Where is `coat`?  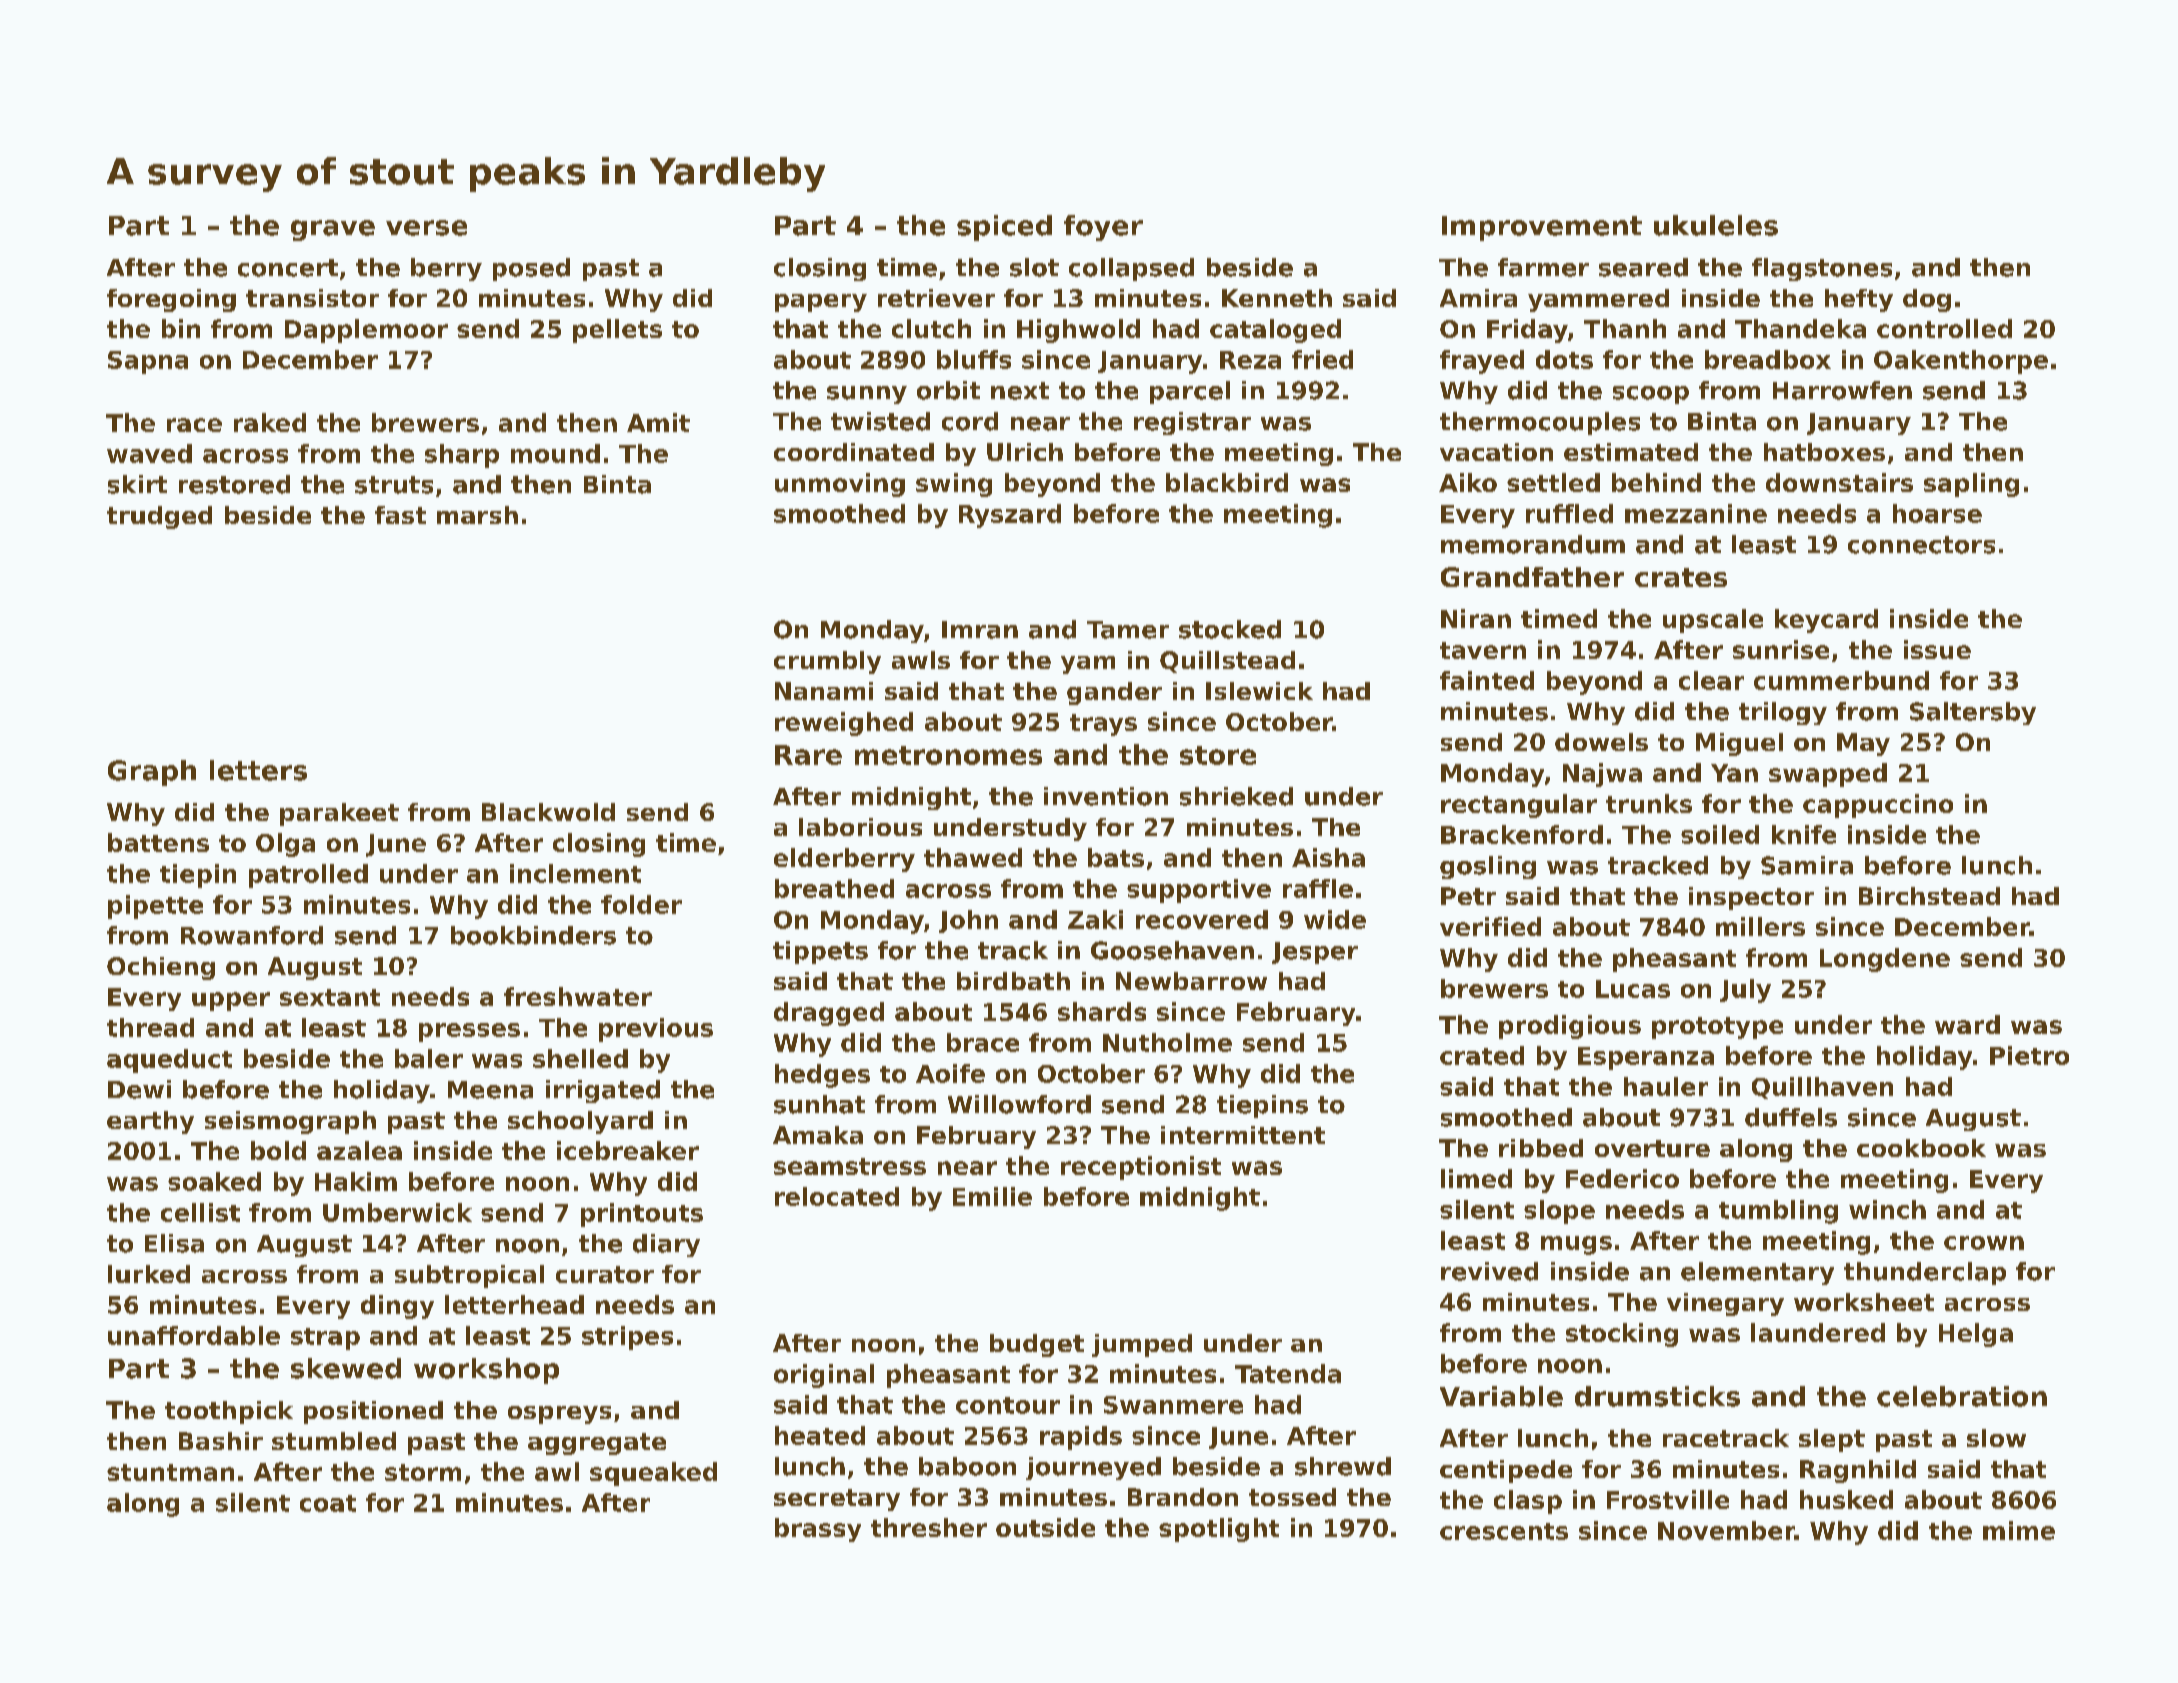
coat is located at coordinates (328, 1503).
